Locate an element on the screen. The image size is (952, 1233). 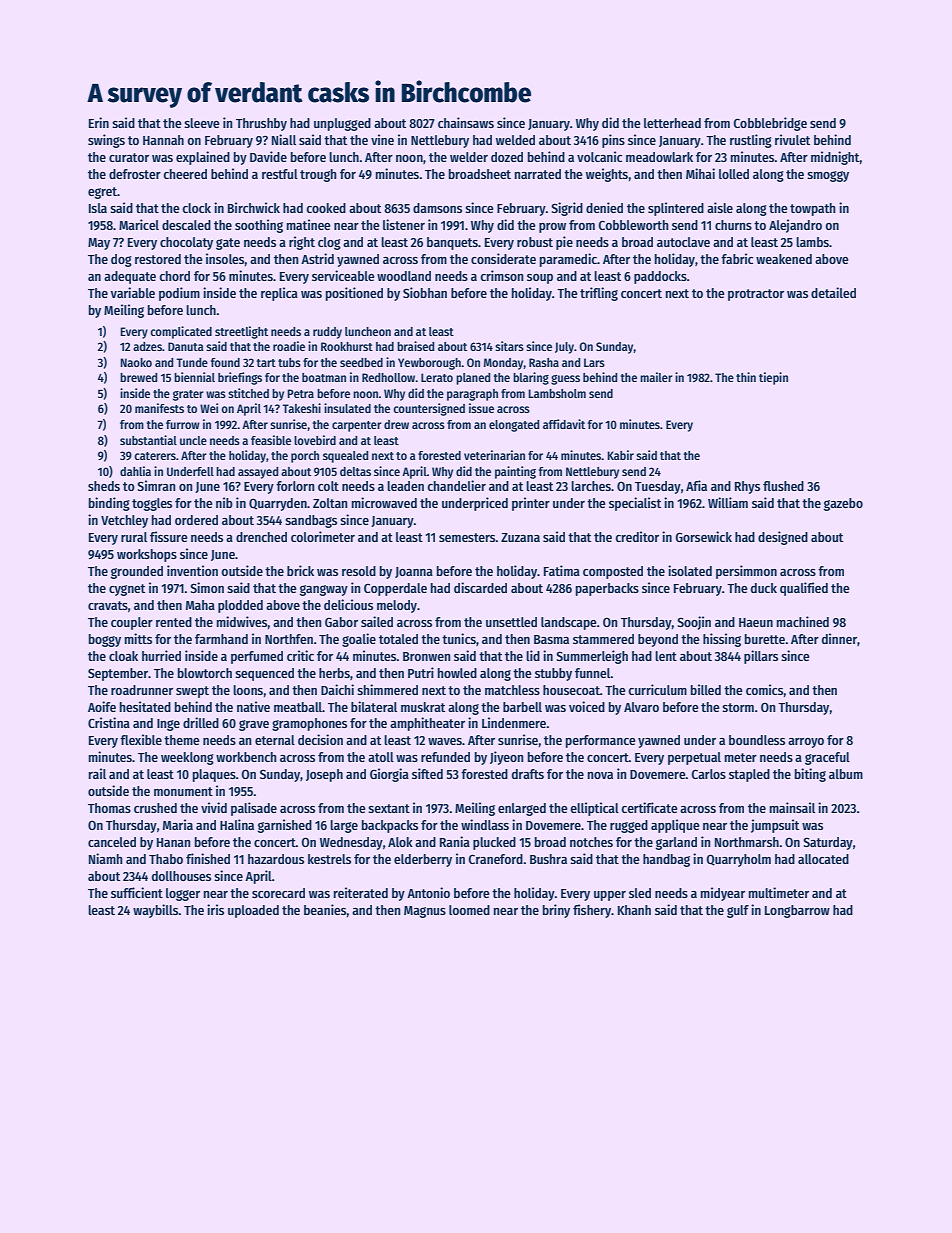
explained is located at coordinates (203, 158).
